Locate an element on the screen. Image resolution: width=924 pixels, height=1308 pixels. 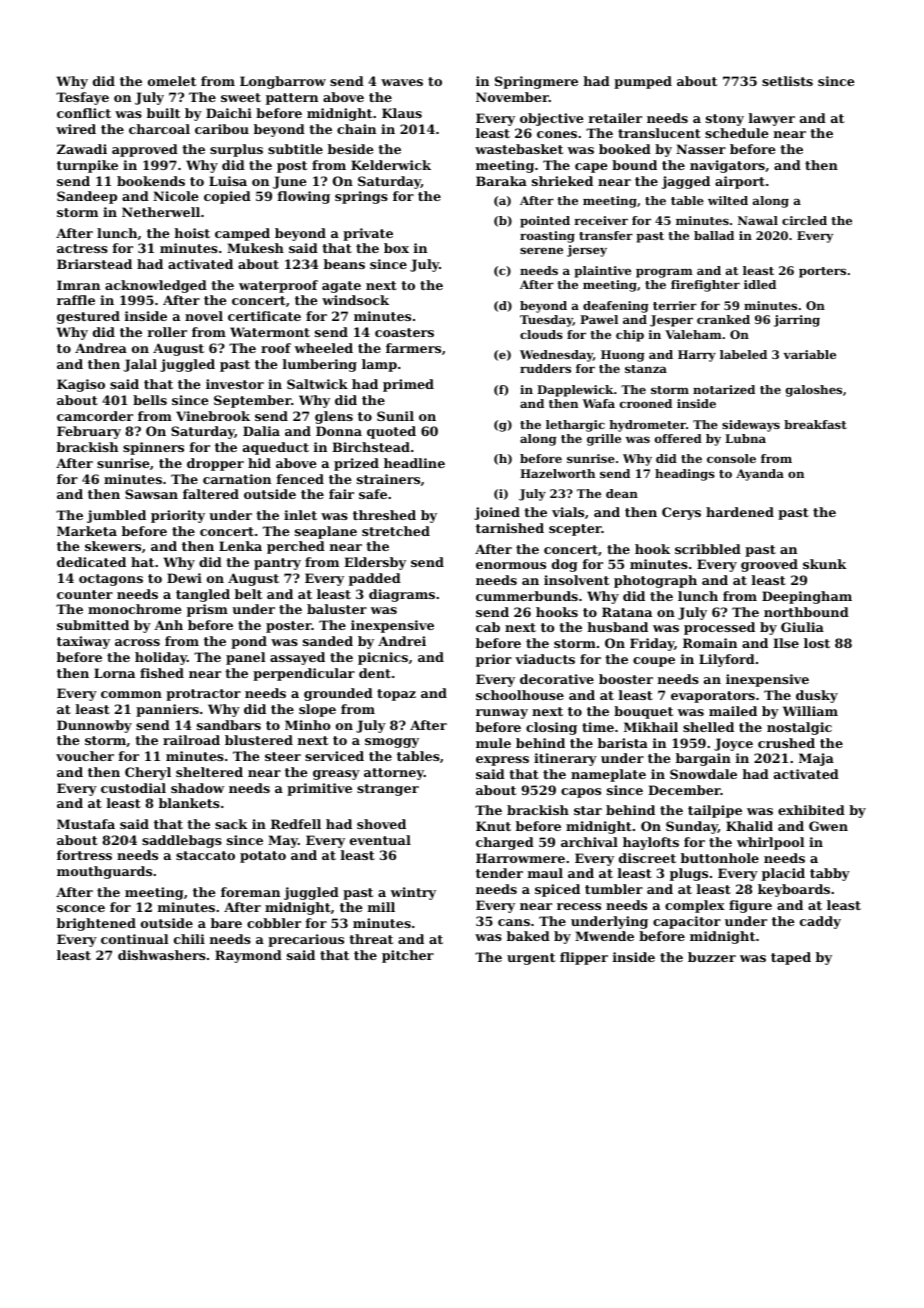
coasters is located at coordinates (404, 332).
